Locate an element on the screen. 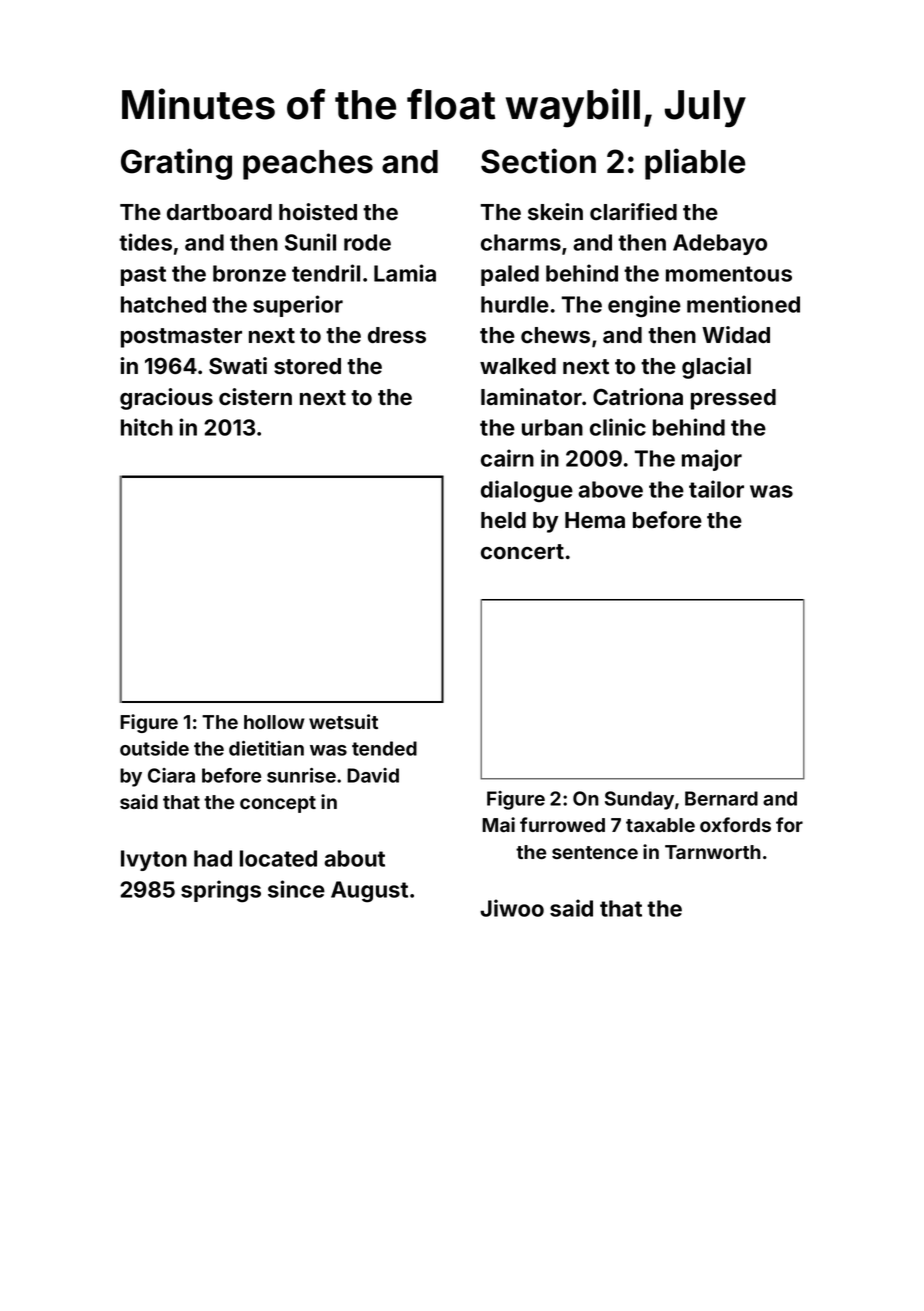 Image resolution: width=924 pixels, height=1311 pixels. hoisted is located at coordinates (318, 212).
